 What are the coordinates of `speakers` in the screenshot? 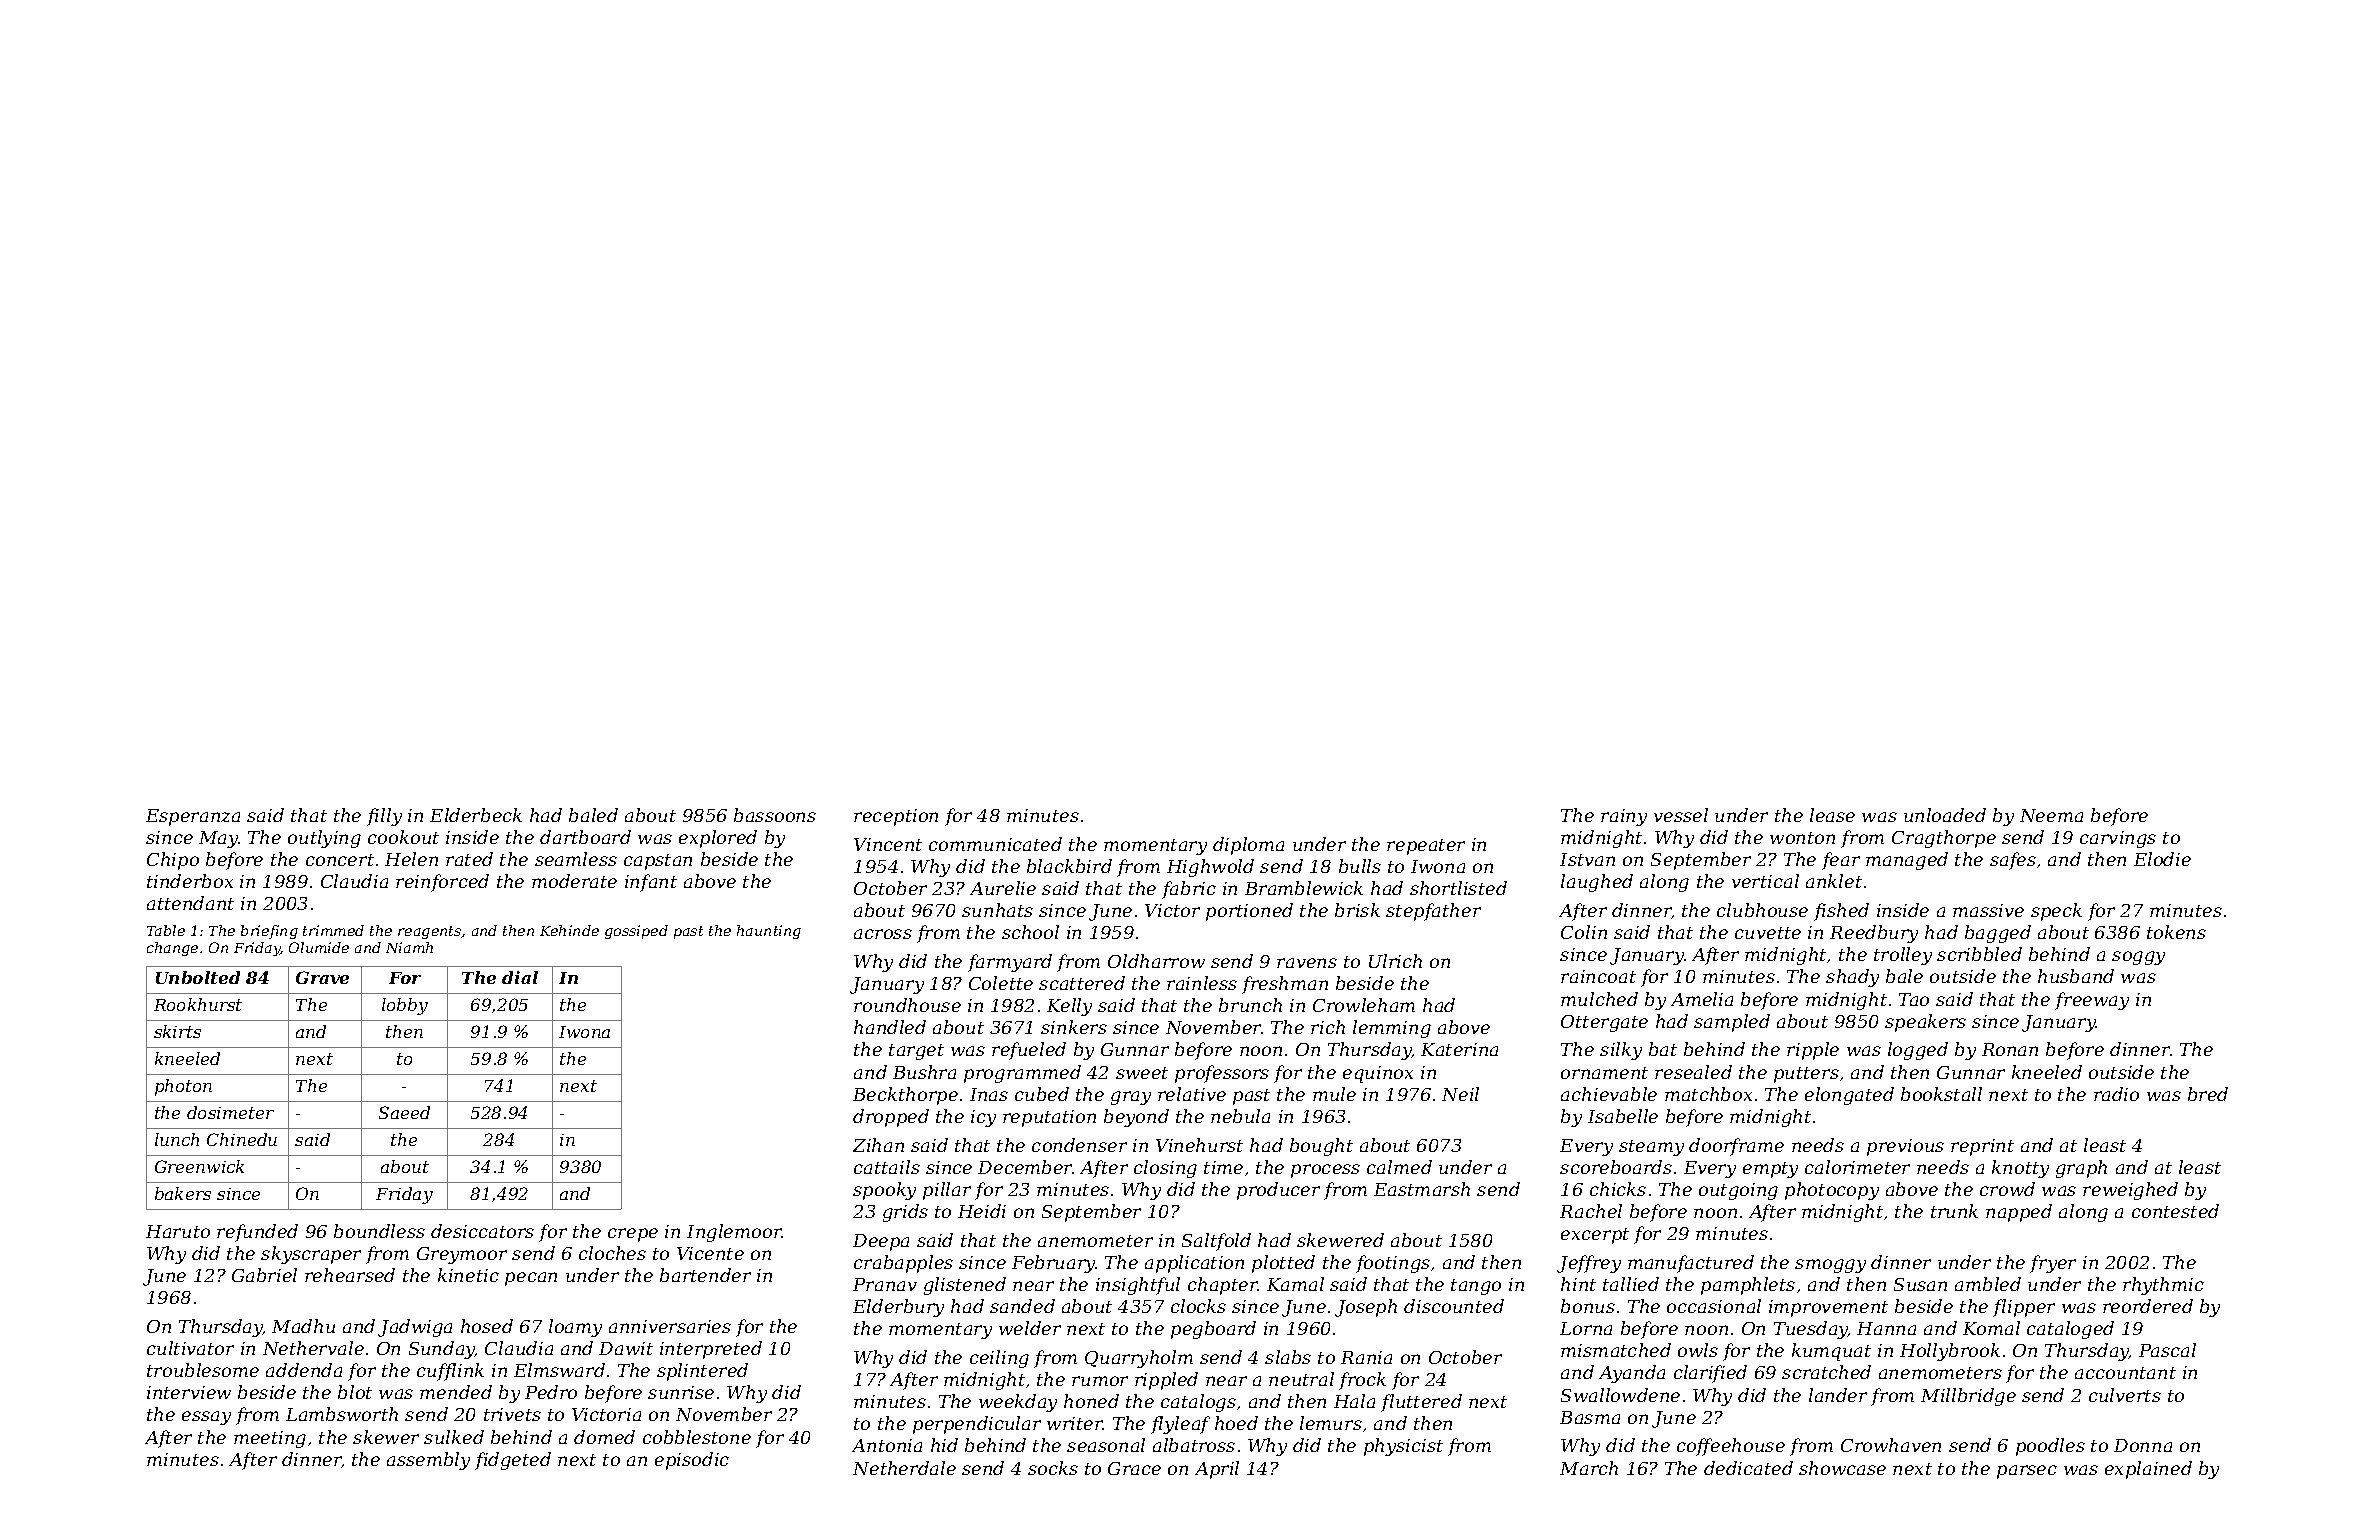 It's located at (1925, 1023).
